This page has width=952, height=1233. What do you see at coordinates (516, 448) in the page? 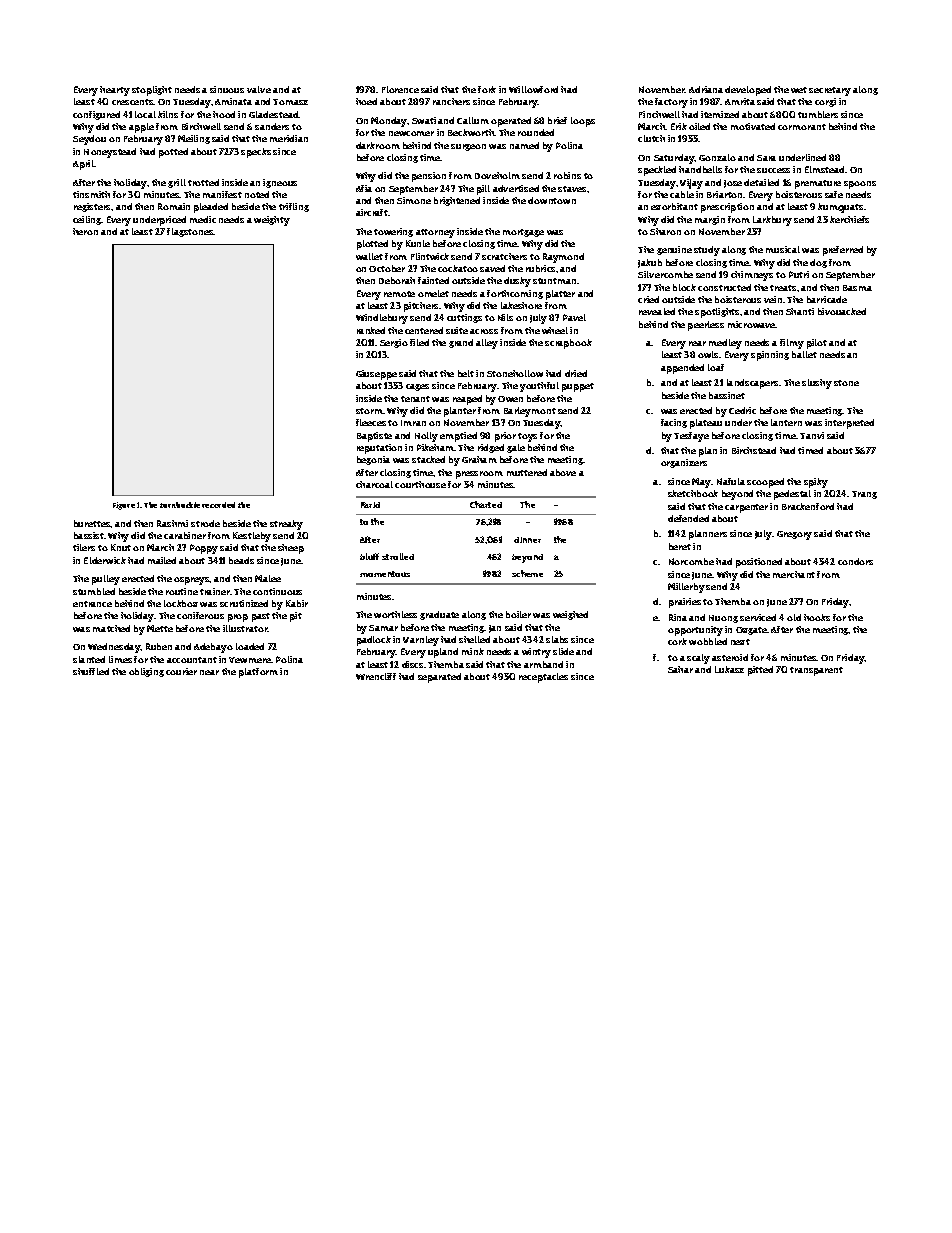
I see `gale` at bounding box center [516, 448].
